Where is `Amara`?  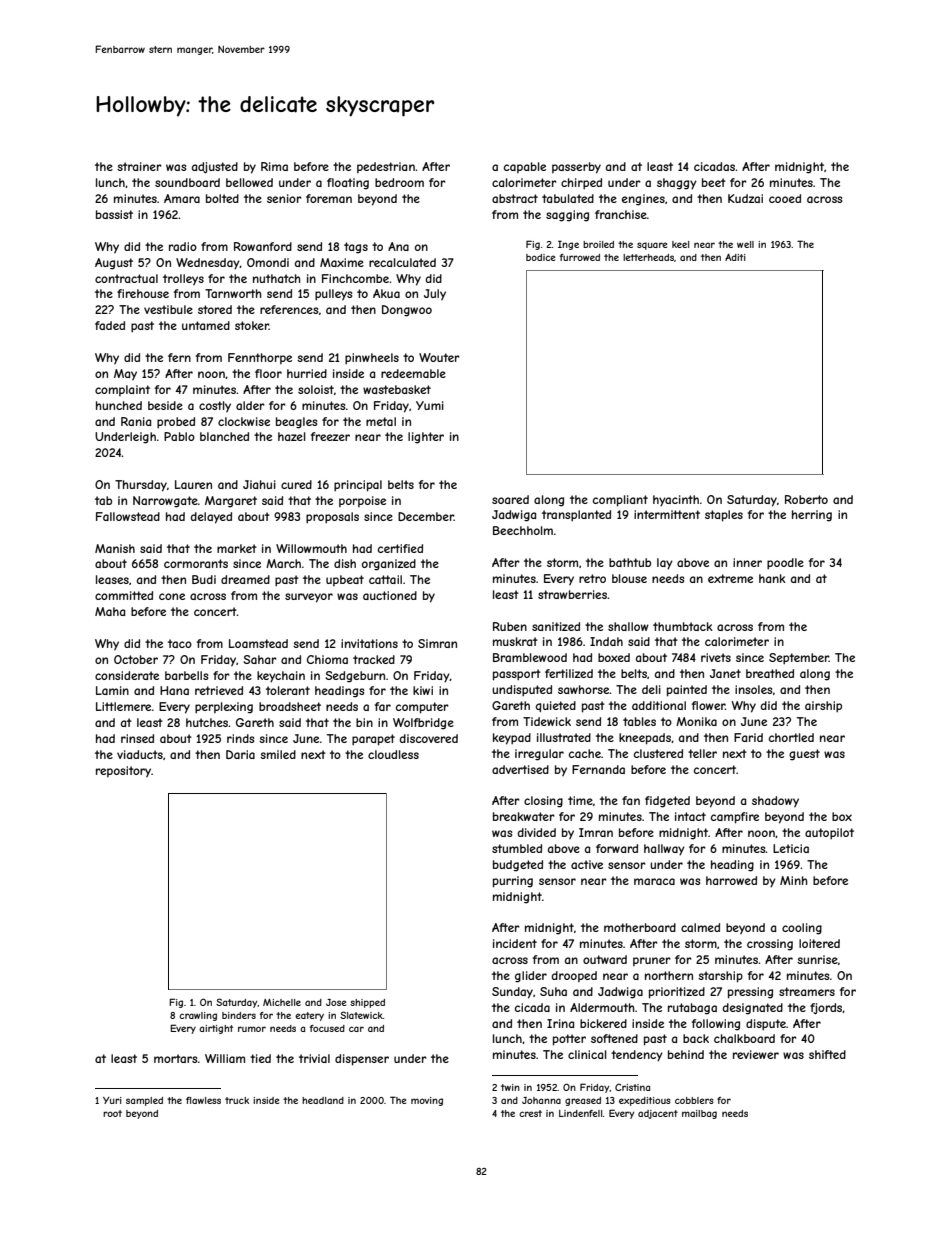
Amara is located at coordinates (182, 198).
